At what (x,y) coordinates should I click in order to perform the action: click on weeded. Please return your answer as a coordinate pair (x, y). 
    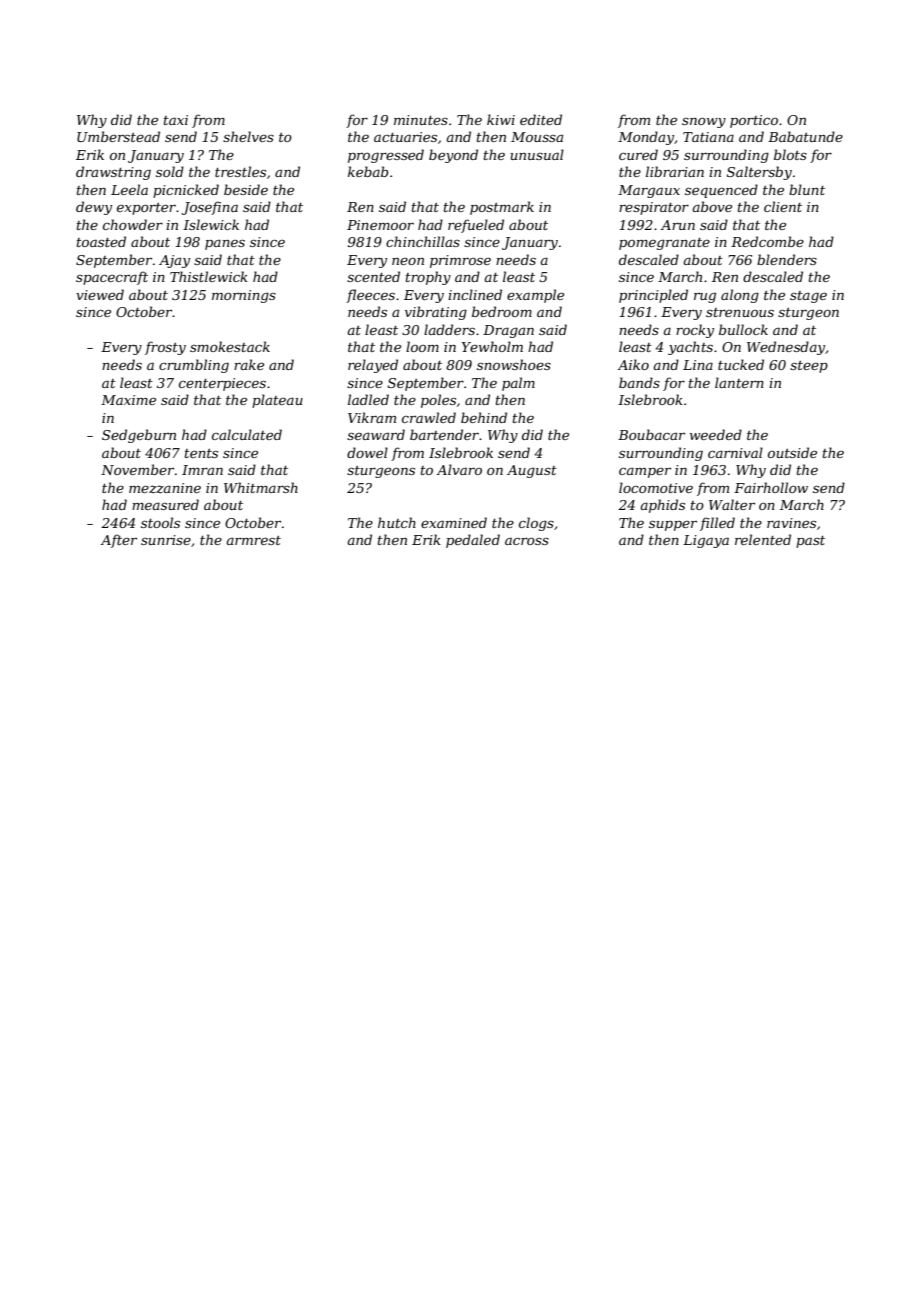
    Looking at the image, I should click on (716, 434).
